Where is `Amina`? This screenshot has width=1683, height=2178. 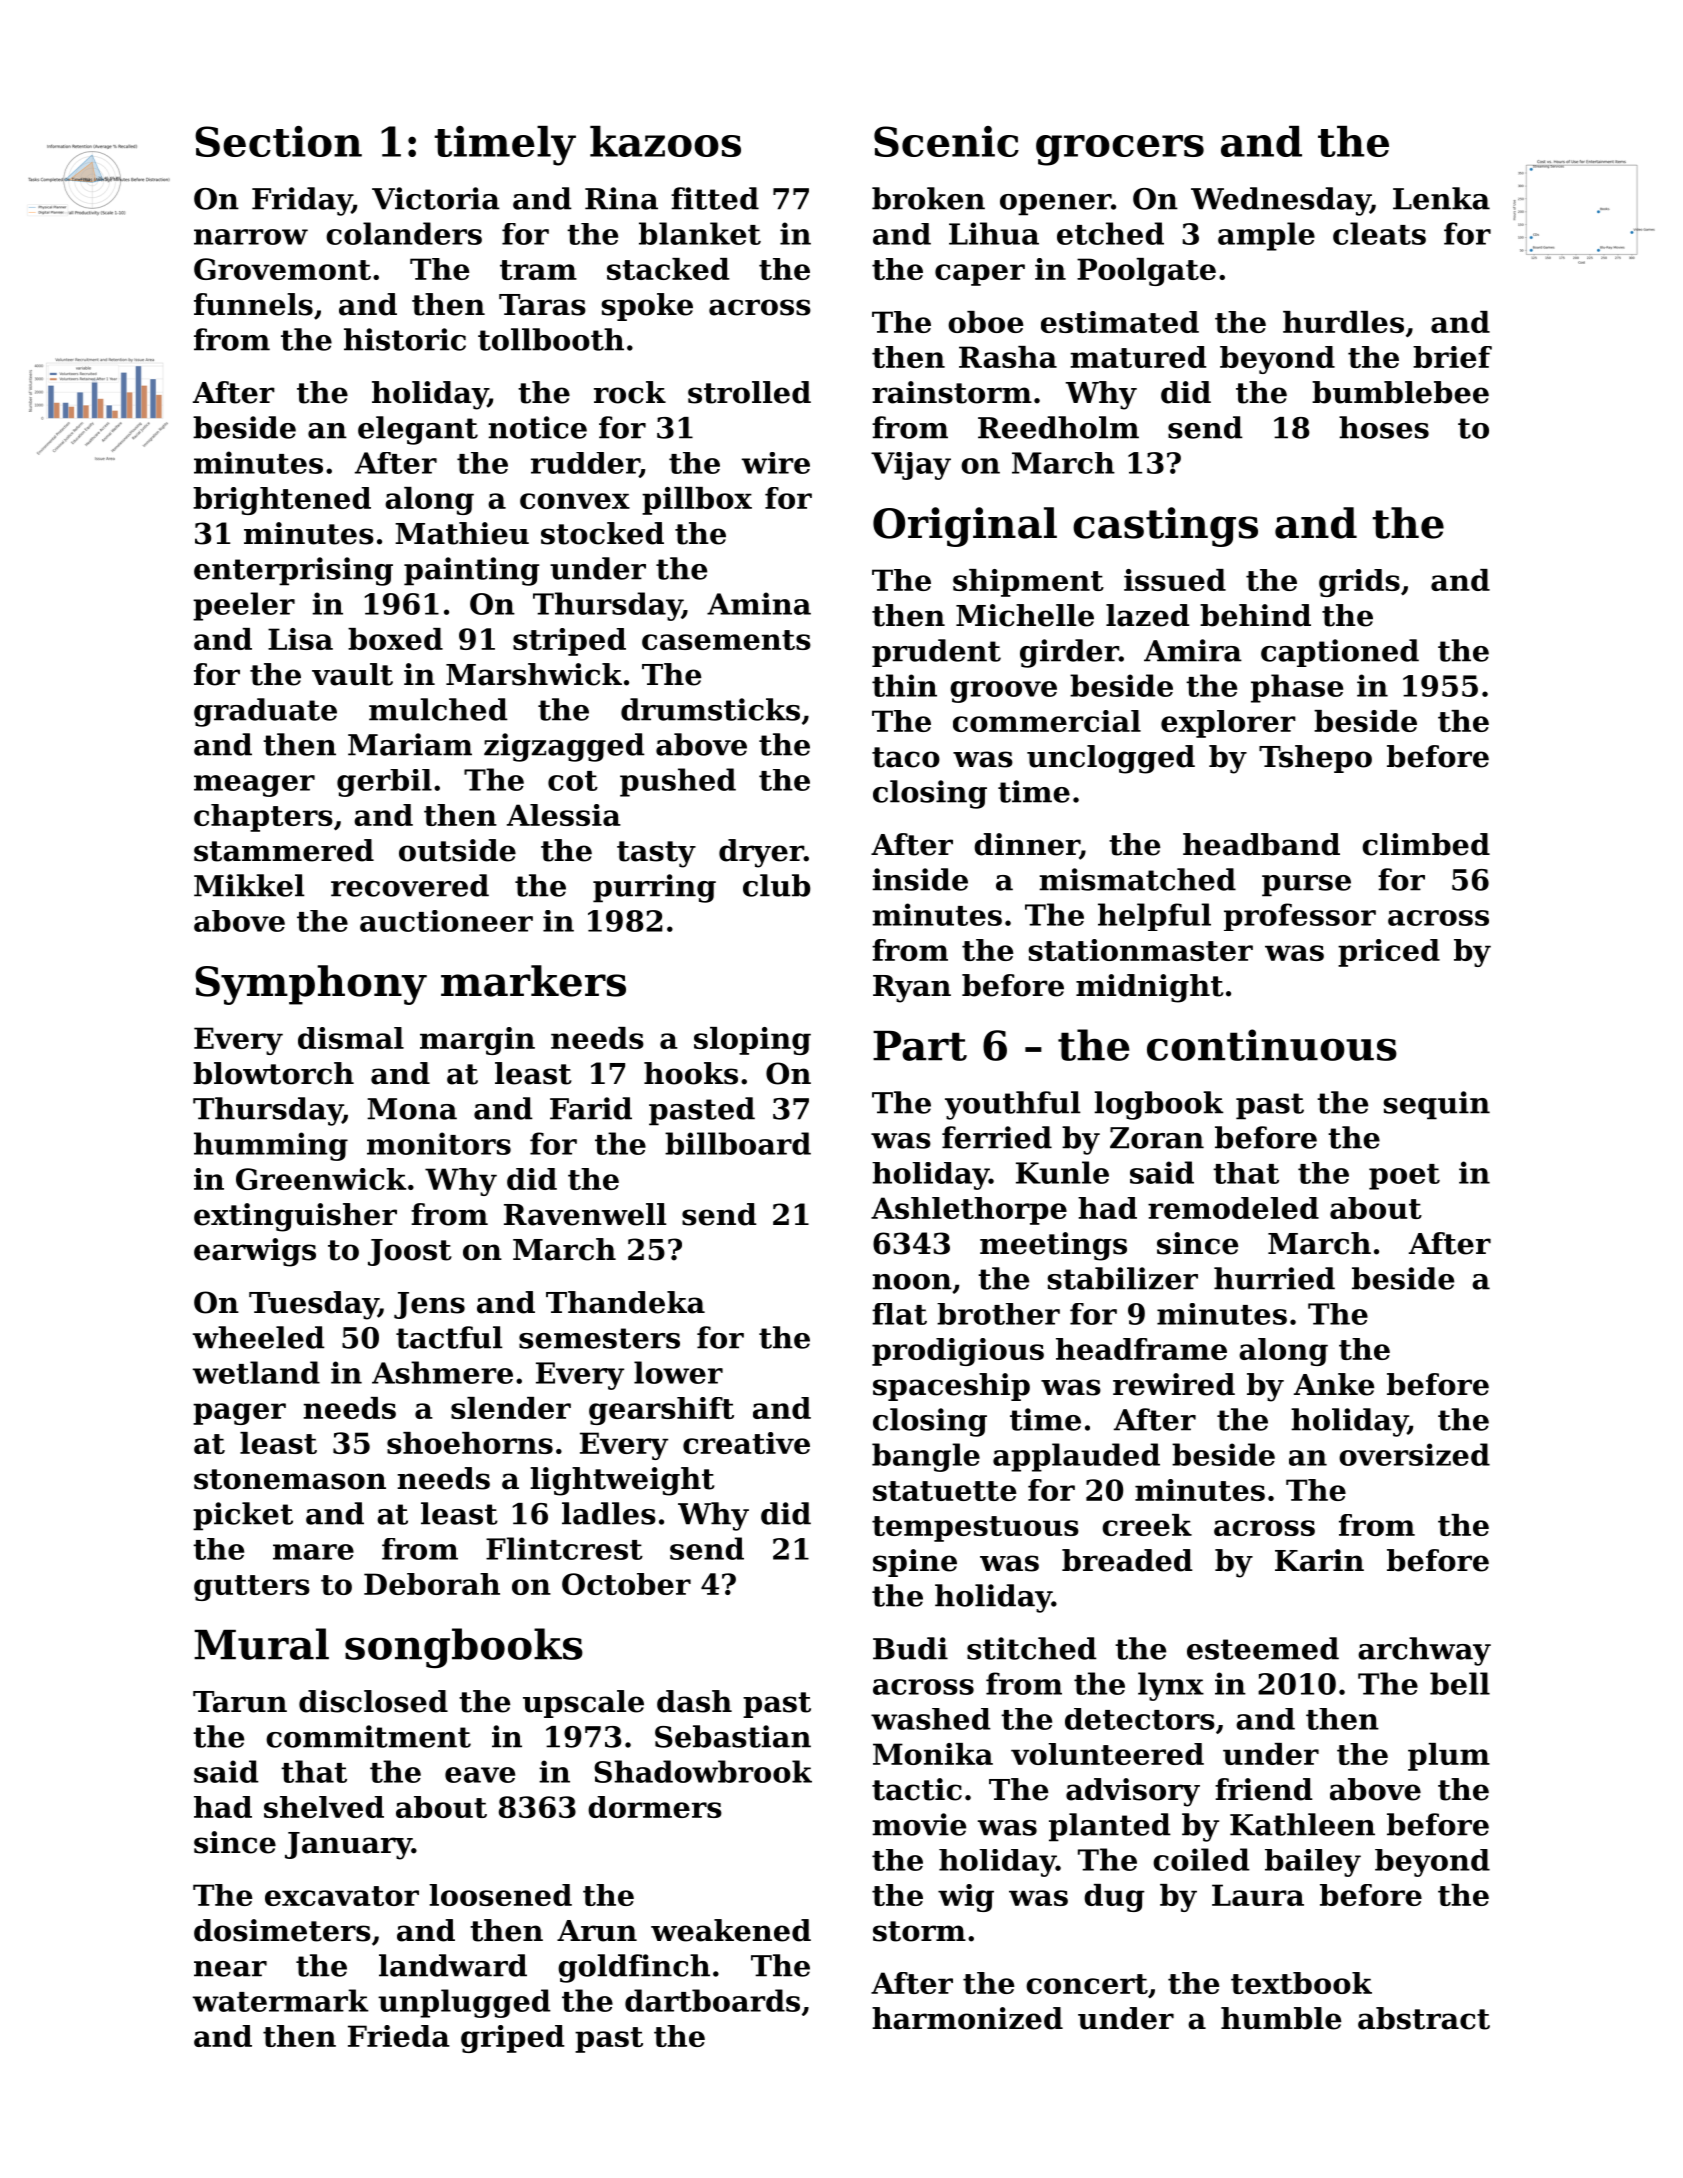
Amina is located at coordinates (759, 603).
